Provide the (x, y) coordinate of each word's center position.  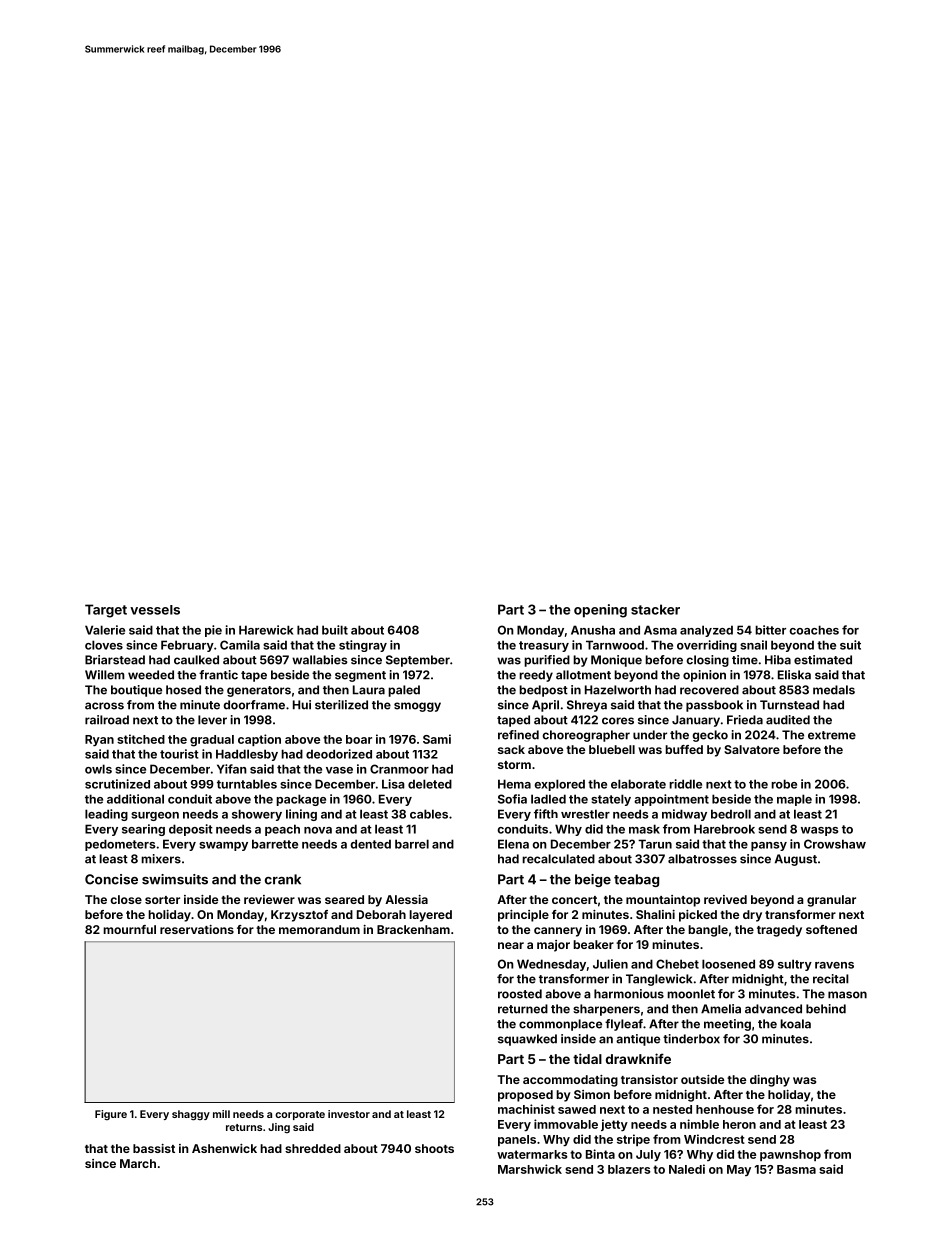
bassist (154, 1148)
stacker (655, 609)
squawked (527, 1040)
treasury (544, 646)
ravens (834, 965)
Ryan (99, 740)
